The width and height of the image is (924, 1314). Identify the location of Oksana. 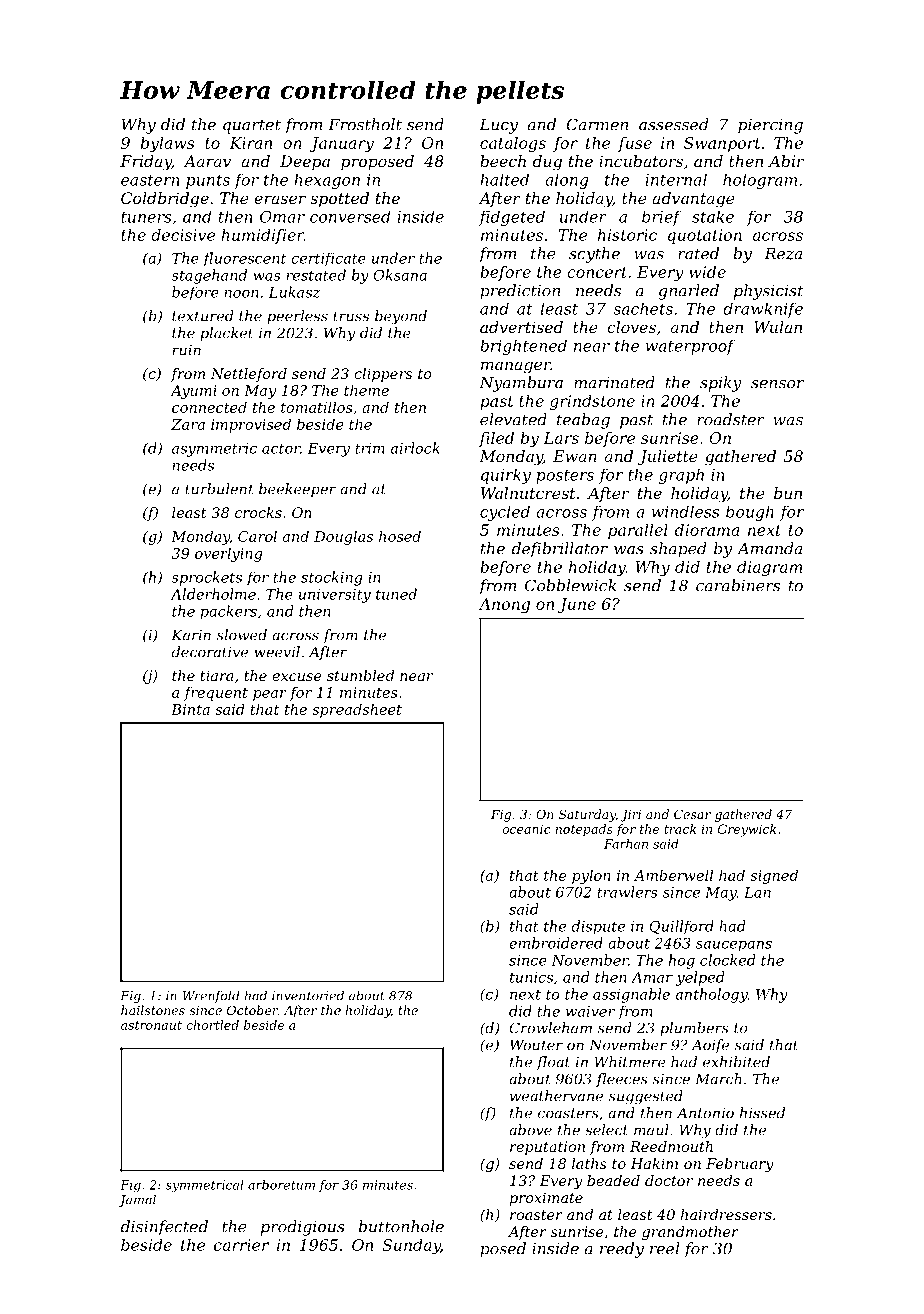
(400, 275).
